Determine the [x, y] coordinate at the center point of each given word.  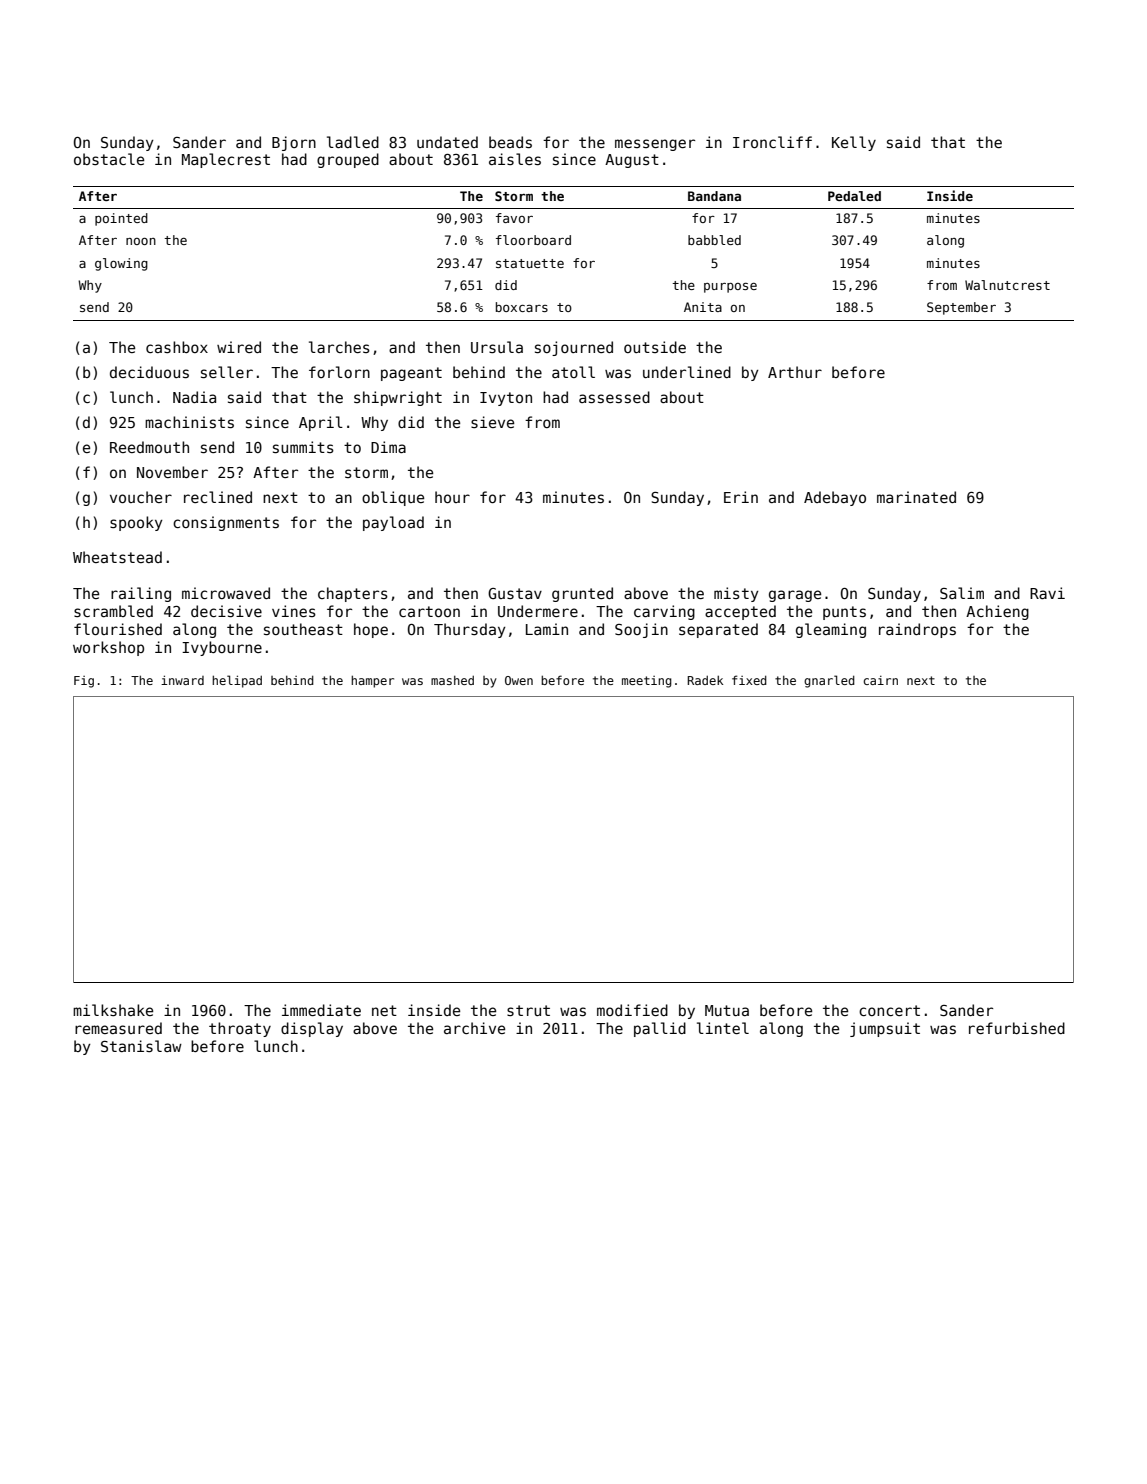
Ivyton [506, 399]
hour [452, 497]
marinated [916, 497]
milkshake [113, 1010]
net [384, 1010]
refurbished [1017, 1028]
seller [227, 372]
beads [510, 142]
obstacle [109, 159]
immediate [321, 1010]
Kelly [854, 143]
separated [718, 630]
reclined [218, 497]
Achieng [997, 612]
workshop [108, 648]
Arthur [795, 372]
